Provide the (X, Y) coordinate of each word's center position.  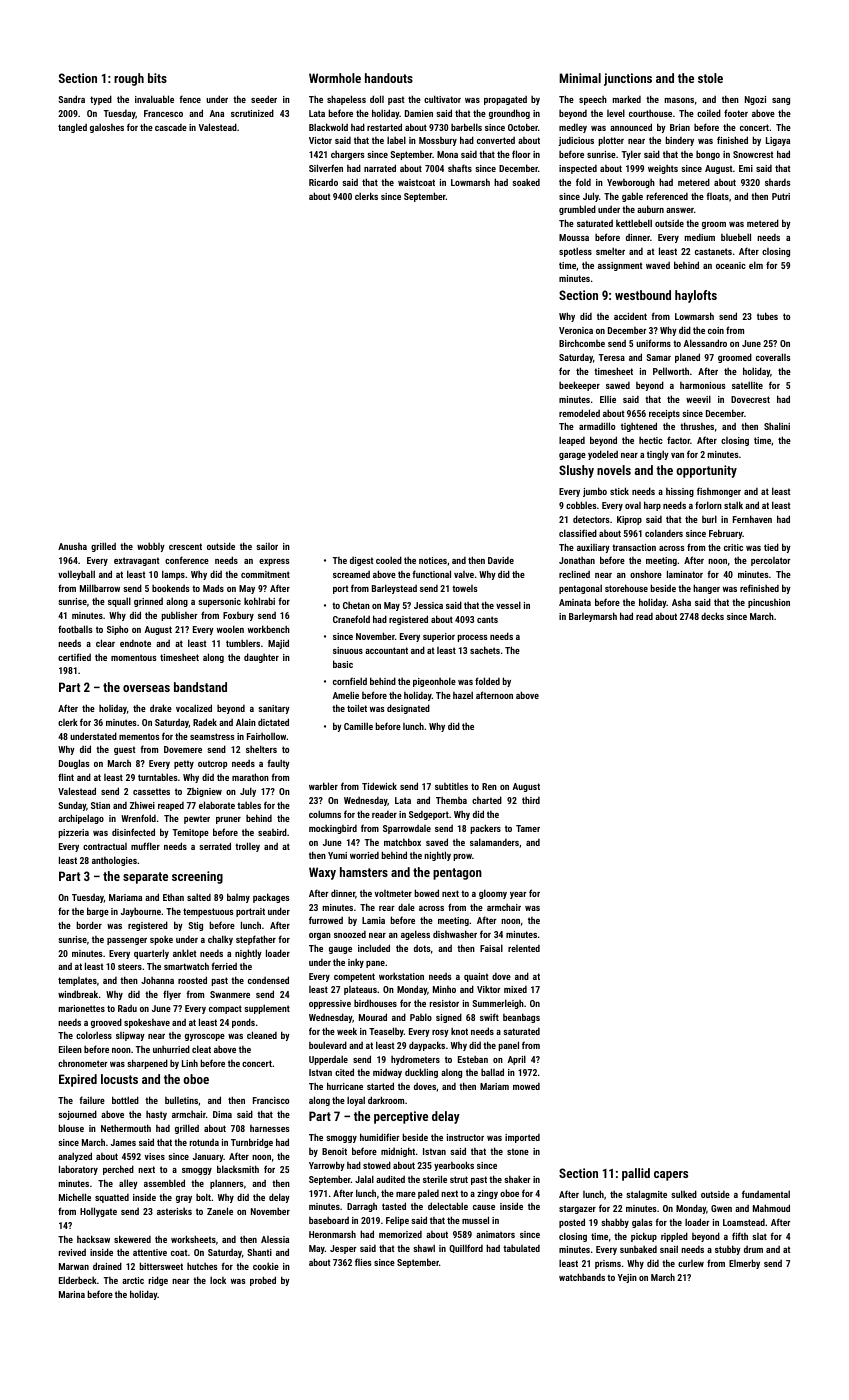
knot (459, 1031)
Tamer (528, 828)
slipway (130, 1036)
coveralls (773, 357)
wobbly (151, 547)
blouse (71, 1128)
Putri (781, 196)
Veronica (576, 330)
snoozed (350, 934)
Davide (501, 560)
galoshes (107, 128)
